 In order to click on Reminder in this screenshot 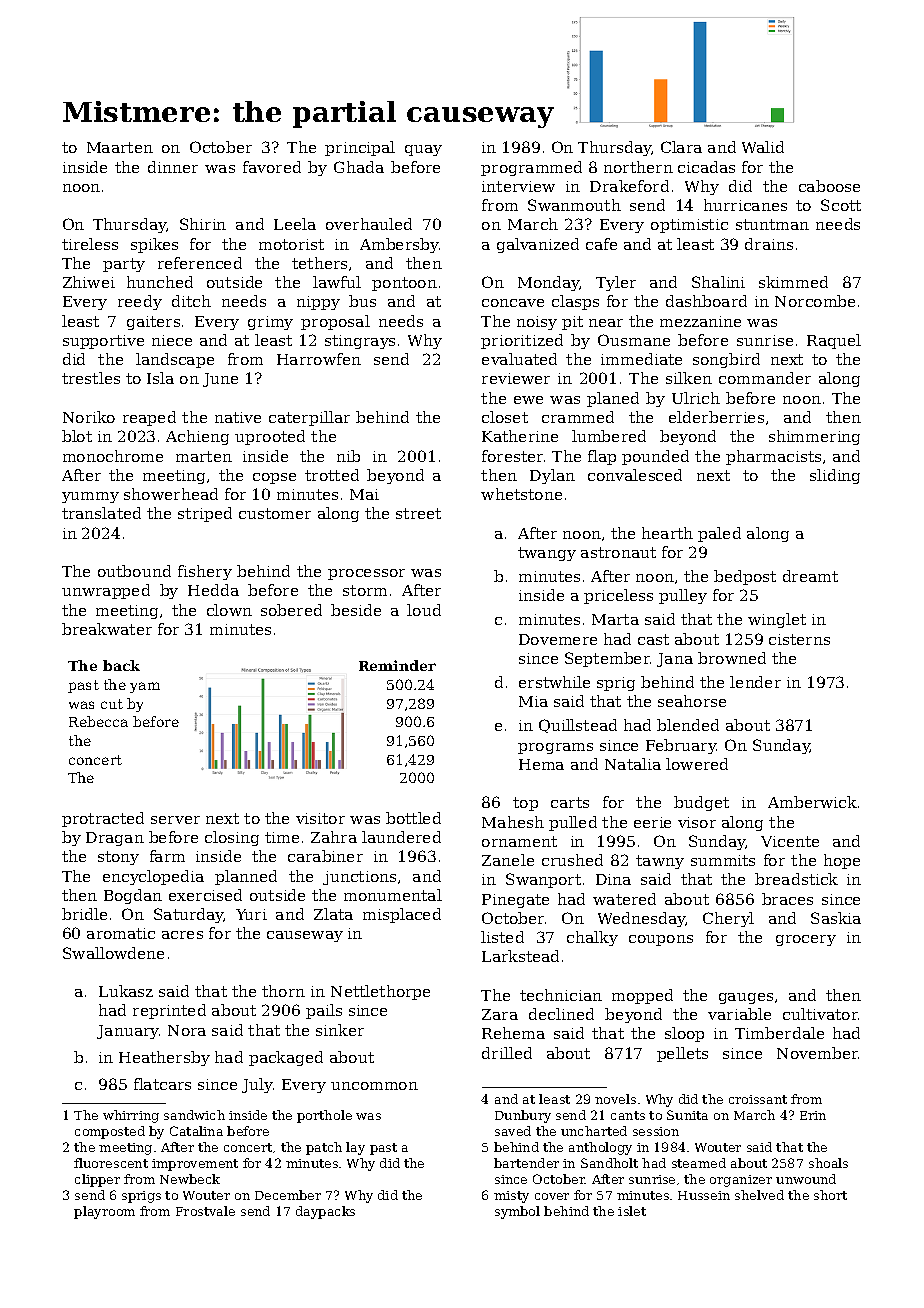, I will do `click(397, 665)`.
